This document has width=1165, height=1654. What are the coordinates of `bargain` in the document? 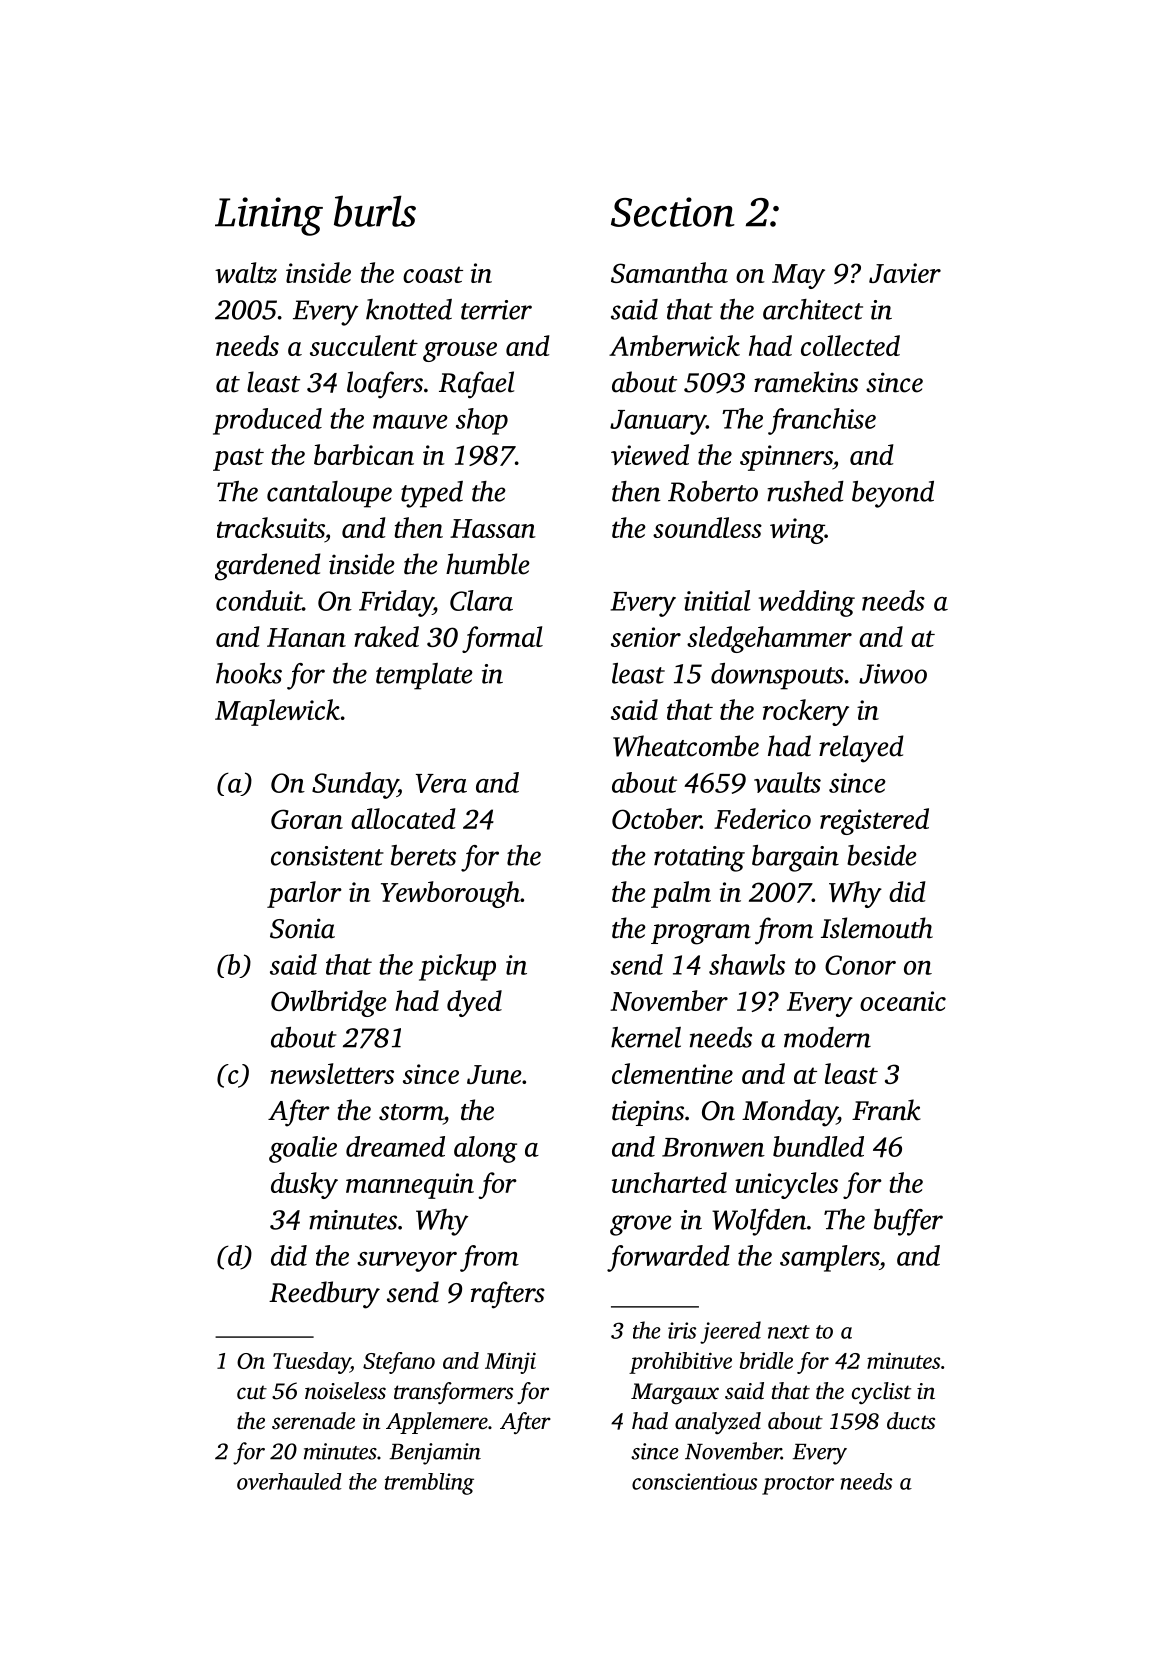 It's located at (795, 858).
